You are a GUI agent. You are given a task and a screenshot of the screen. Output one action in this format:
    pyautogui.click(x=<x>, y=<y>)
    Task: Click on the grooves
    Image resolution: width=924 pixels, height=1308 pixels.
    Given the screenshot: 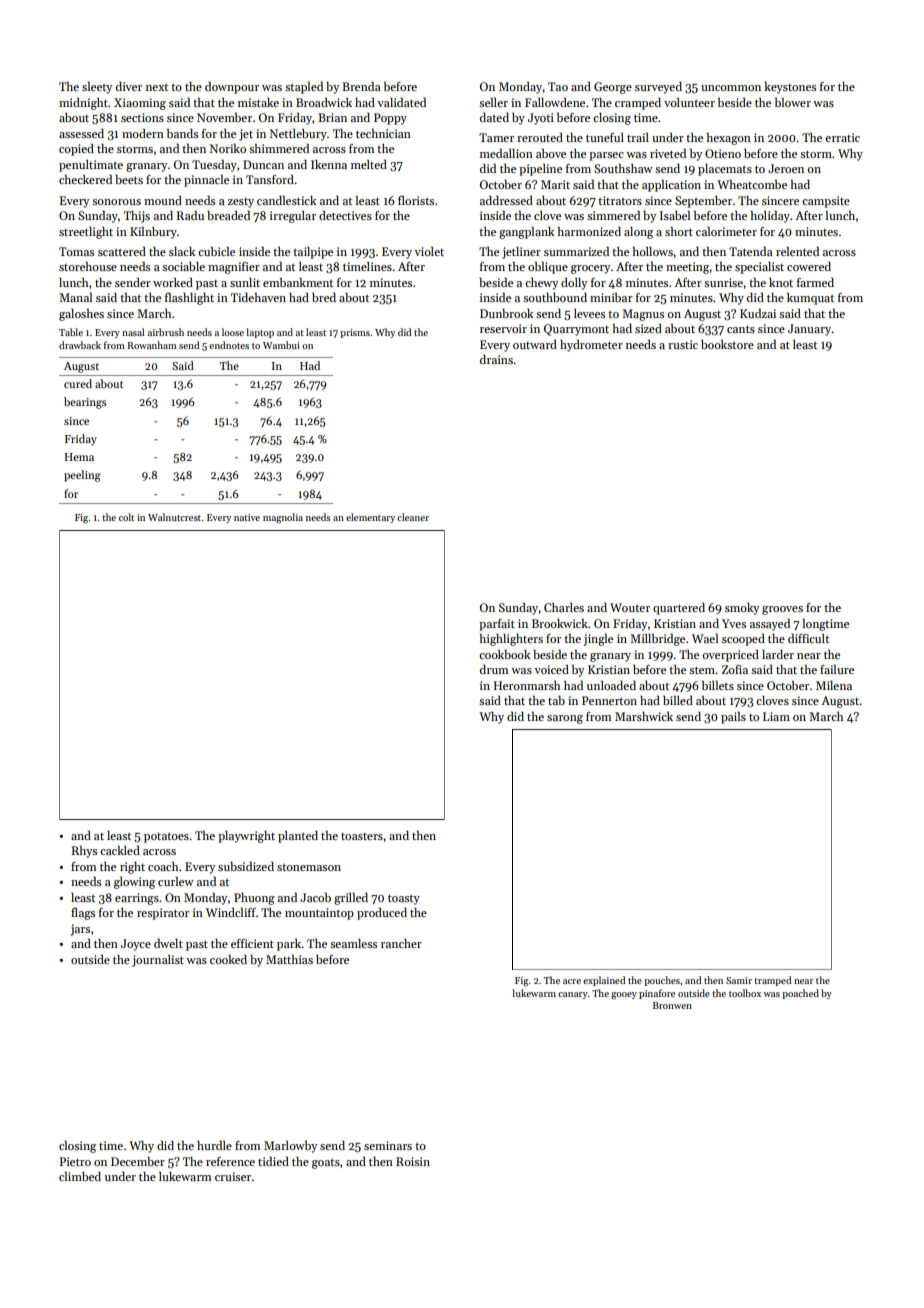 What is the action you would take?
    pyautogui.click(x=782, y=610)
